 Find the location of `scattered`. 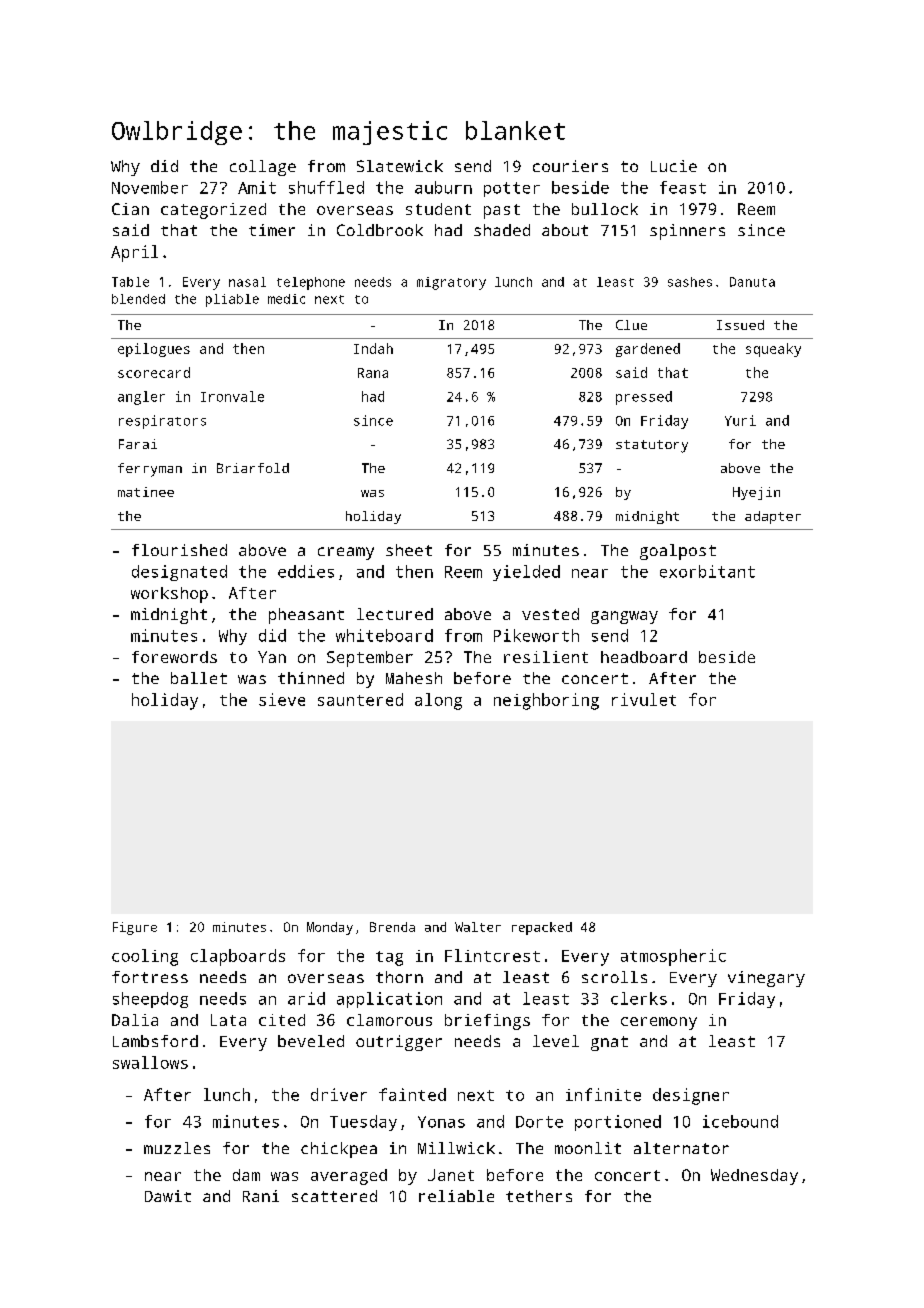

scattered is located at coordinates (334, 1196).
